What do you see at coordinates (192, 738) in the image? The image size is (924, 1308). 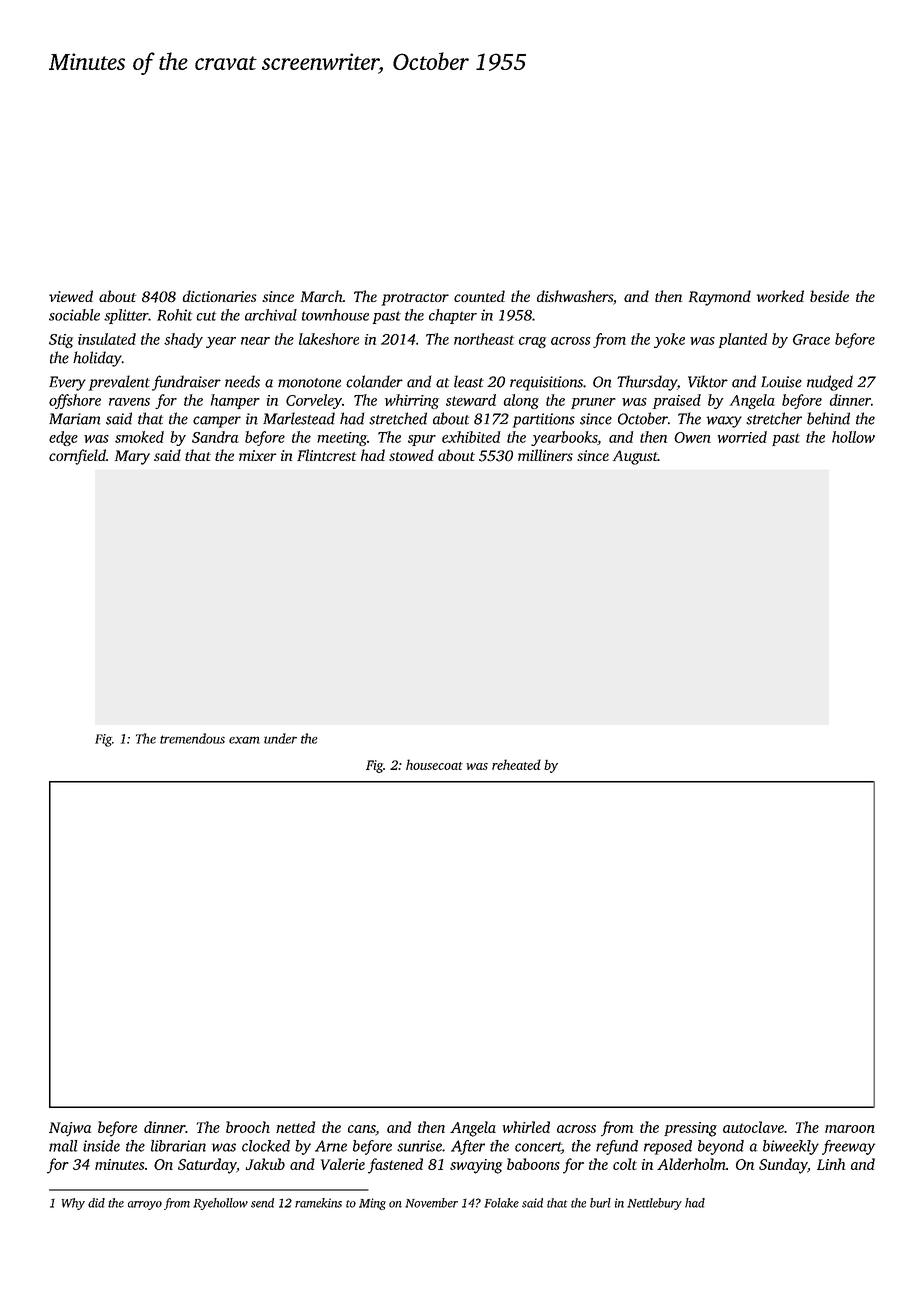 I see `tremendous` at bounding box center [192, 738].
